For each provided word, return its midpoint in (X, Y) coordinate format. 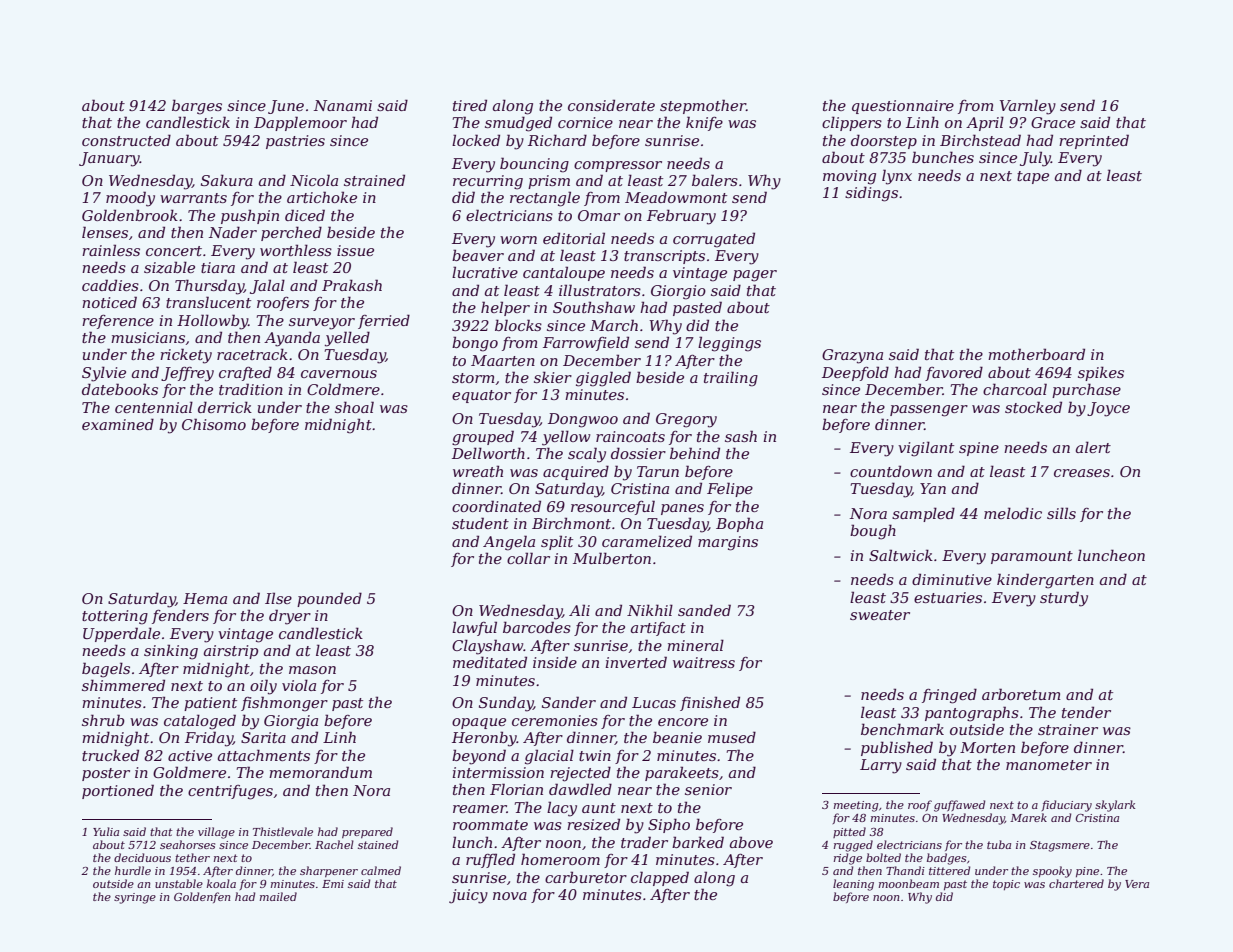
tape (1033, 177)
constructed (126, 140)
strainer (1068, 729)
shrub (103, 720)
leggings (729, 344)
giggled (603, 379)
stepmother (703, 106)
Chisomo (214, 424)
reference (118, 322)
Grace (1053, 122)
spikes (1101, 373)
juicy (468, 896)
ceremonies (555, 720)
